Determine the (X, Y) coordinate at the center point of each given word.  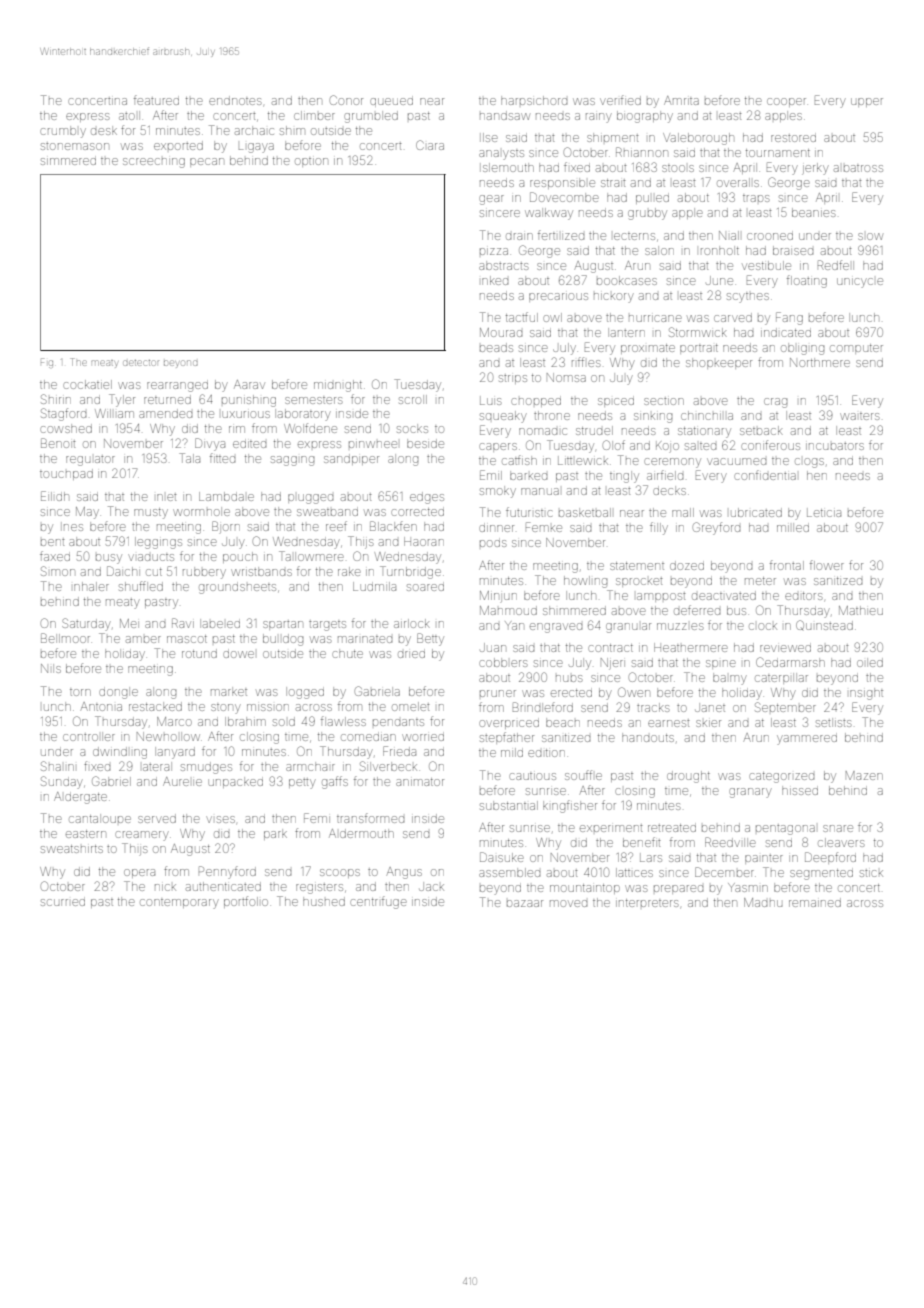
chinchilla (707, 415)
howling (585, 582)
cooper (786, 102)
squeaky (503, 417)
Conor (346, 100)
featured (156, 100)
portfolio (246, 902)
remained (815, 902)
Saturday (86, 624)
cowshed (66, 428)
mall (683, 512)
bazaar (525, 903)
